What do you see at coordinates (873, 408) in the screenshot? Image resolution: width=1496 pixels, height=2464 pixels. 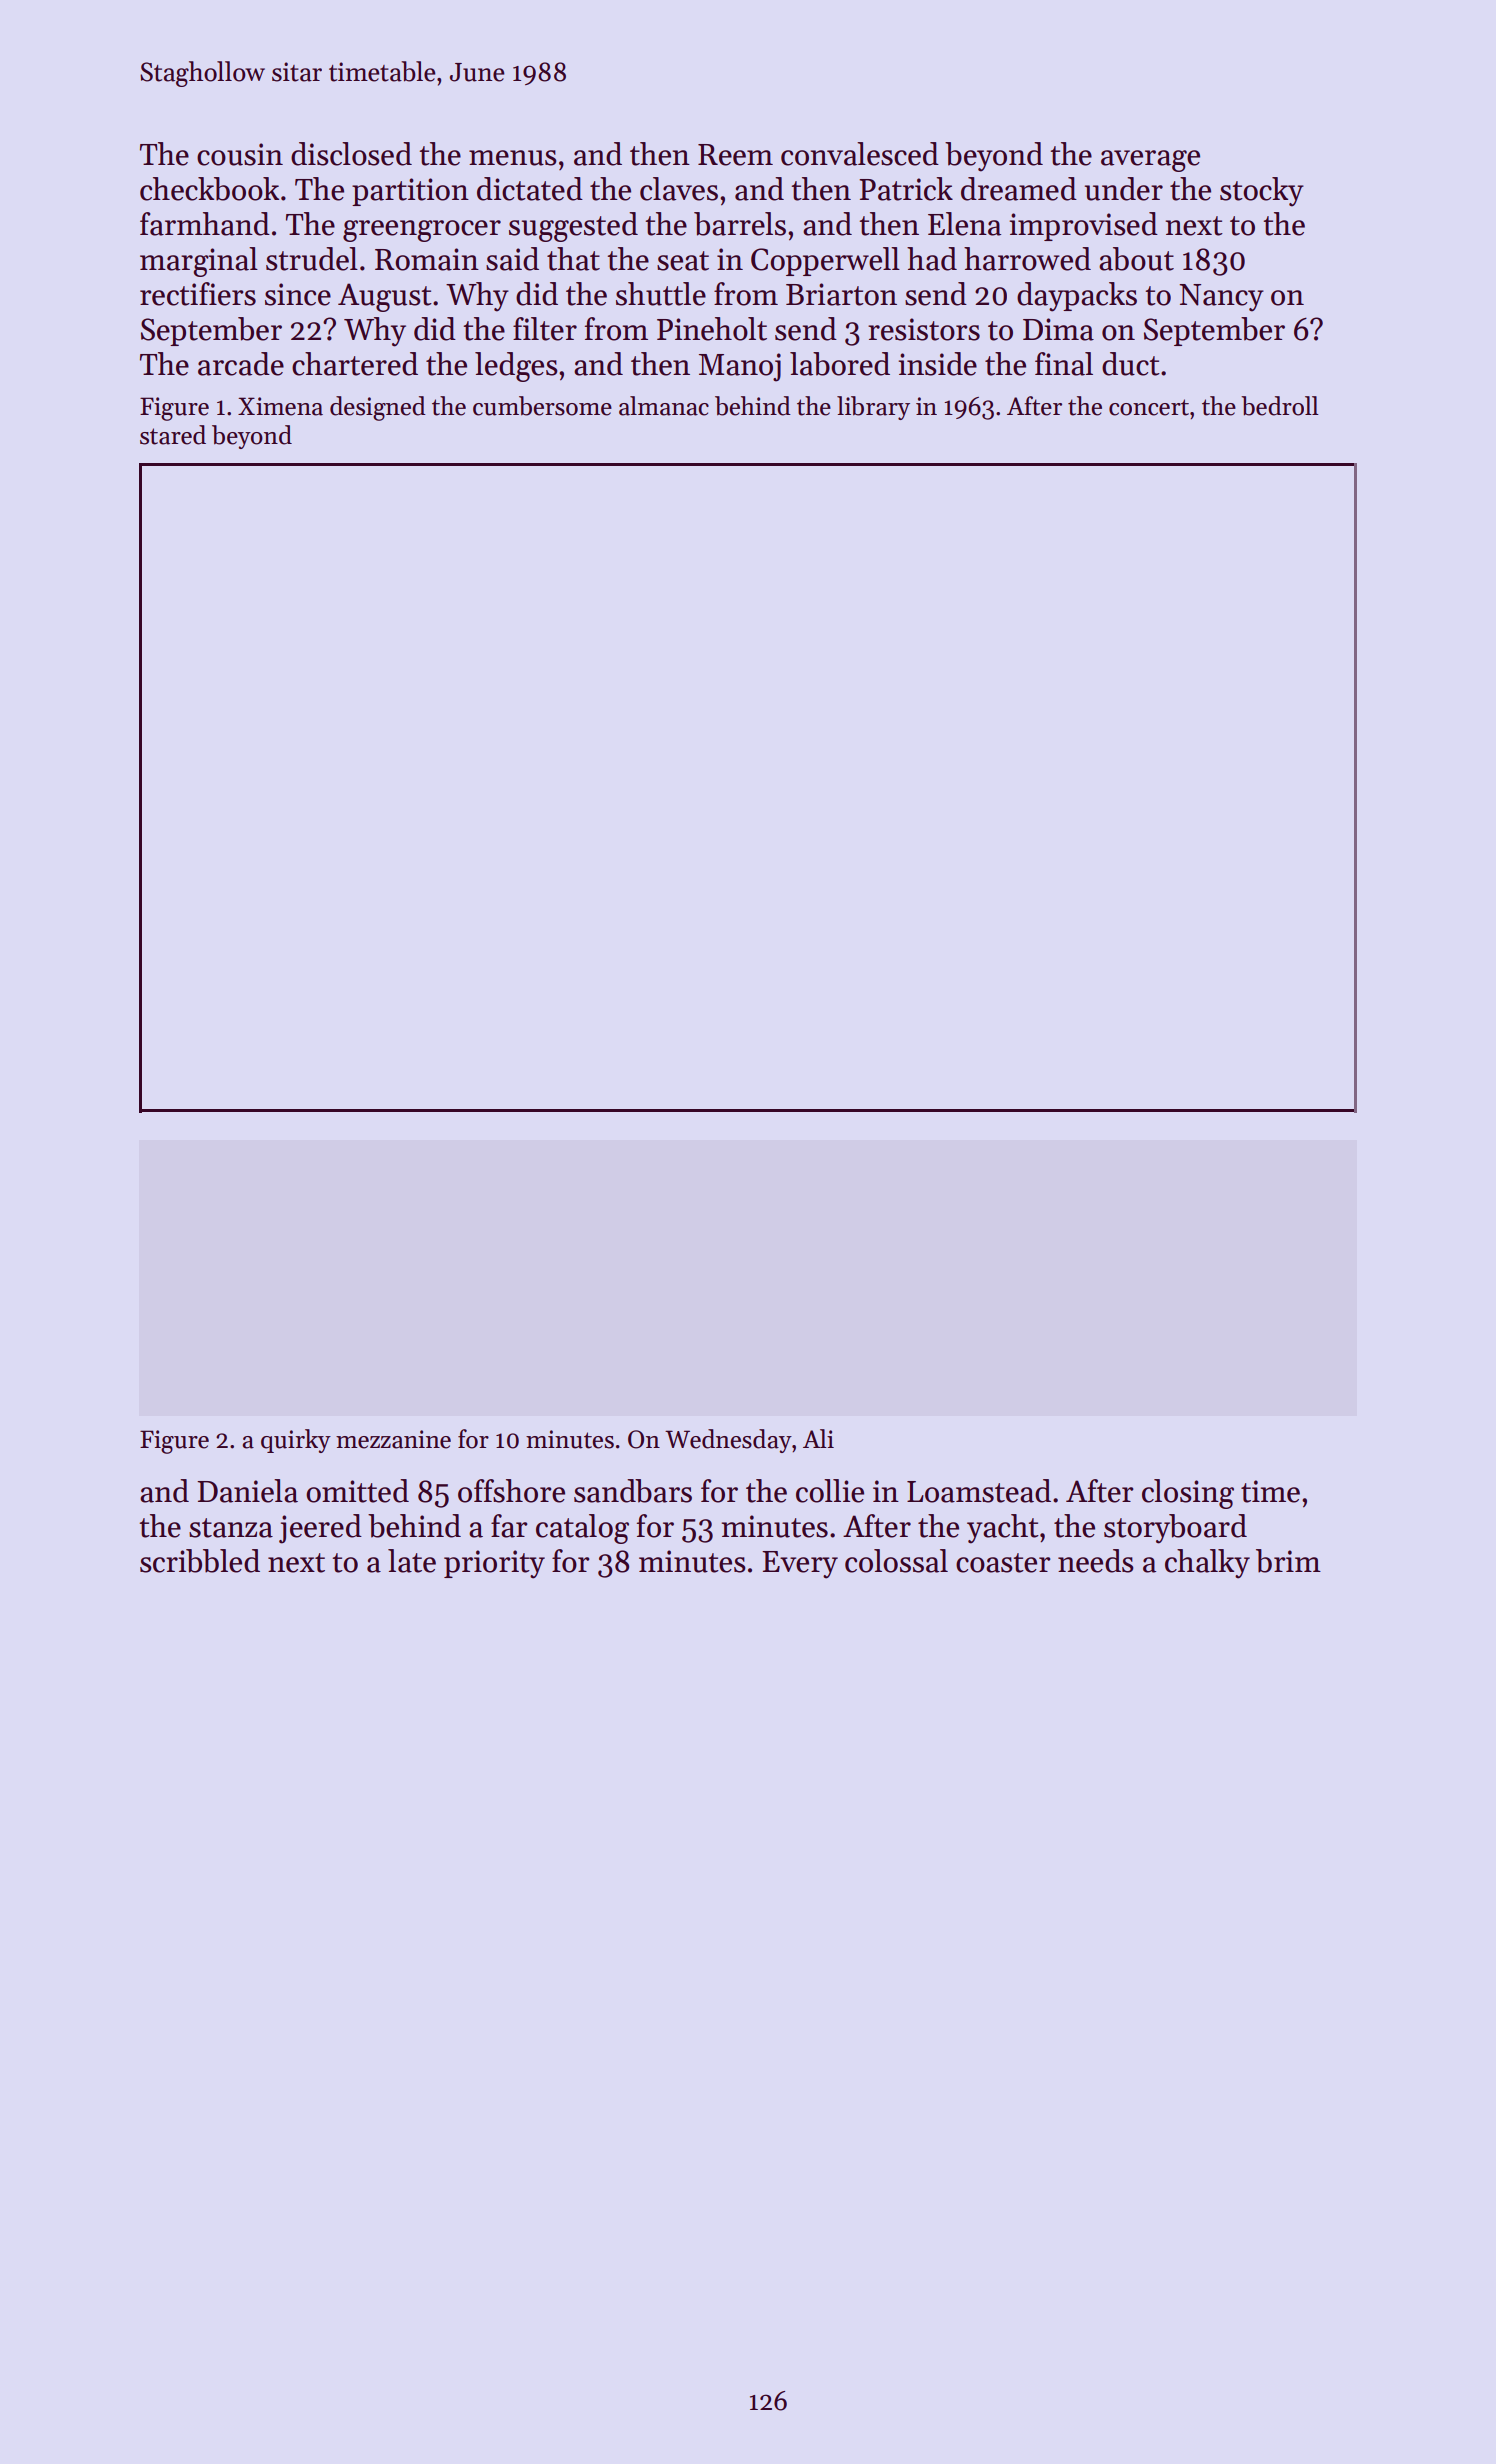 I see `library` at bounding box center [873, 408].
